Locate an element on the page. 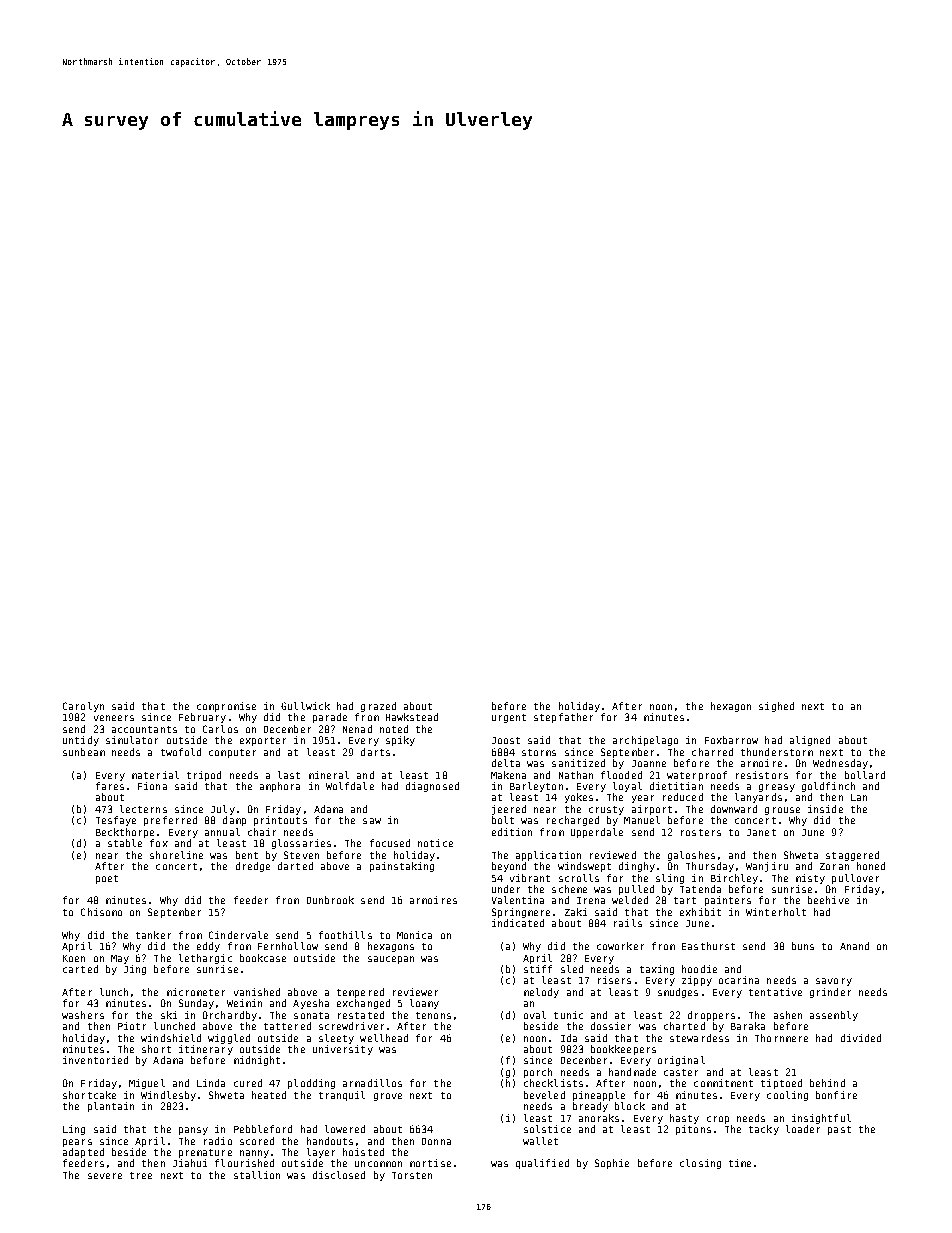 This image has width=952, height=1233. stallion is located at coordinates (257, 1175).
